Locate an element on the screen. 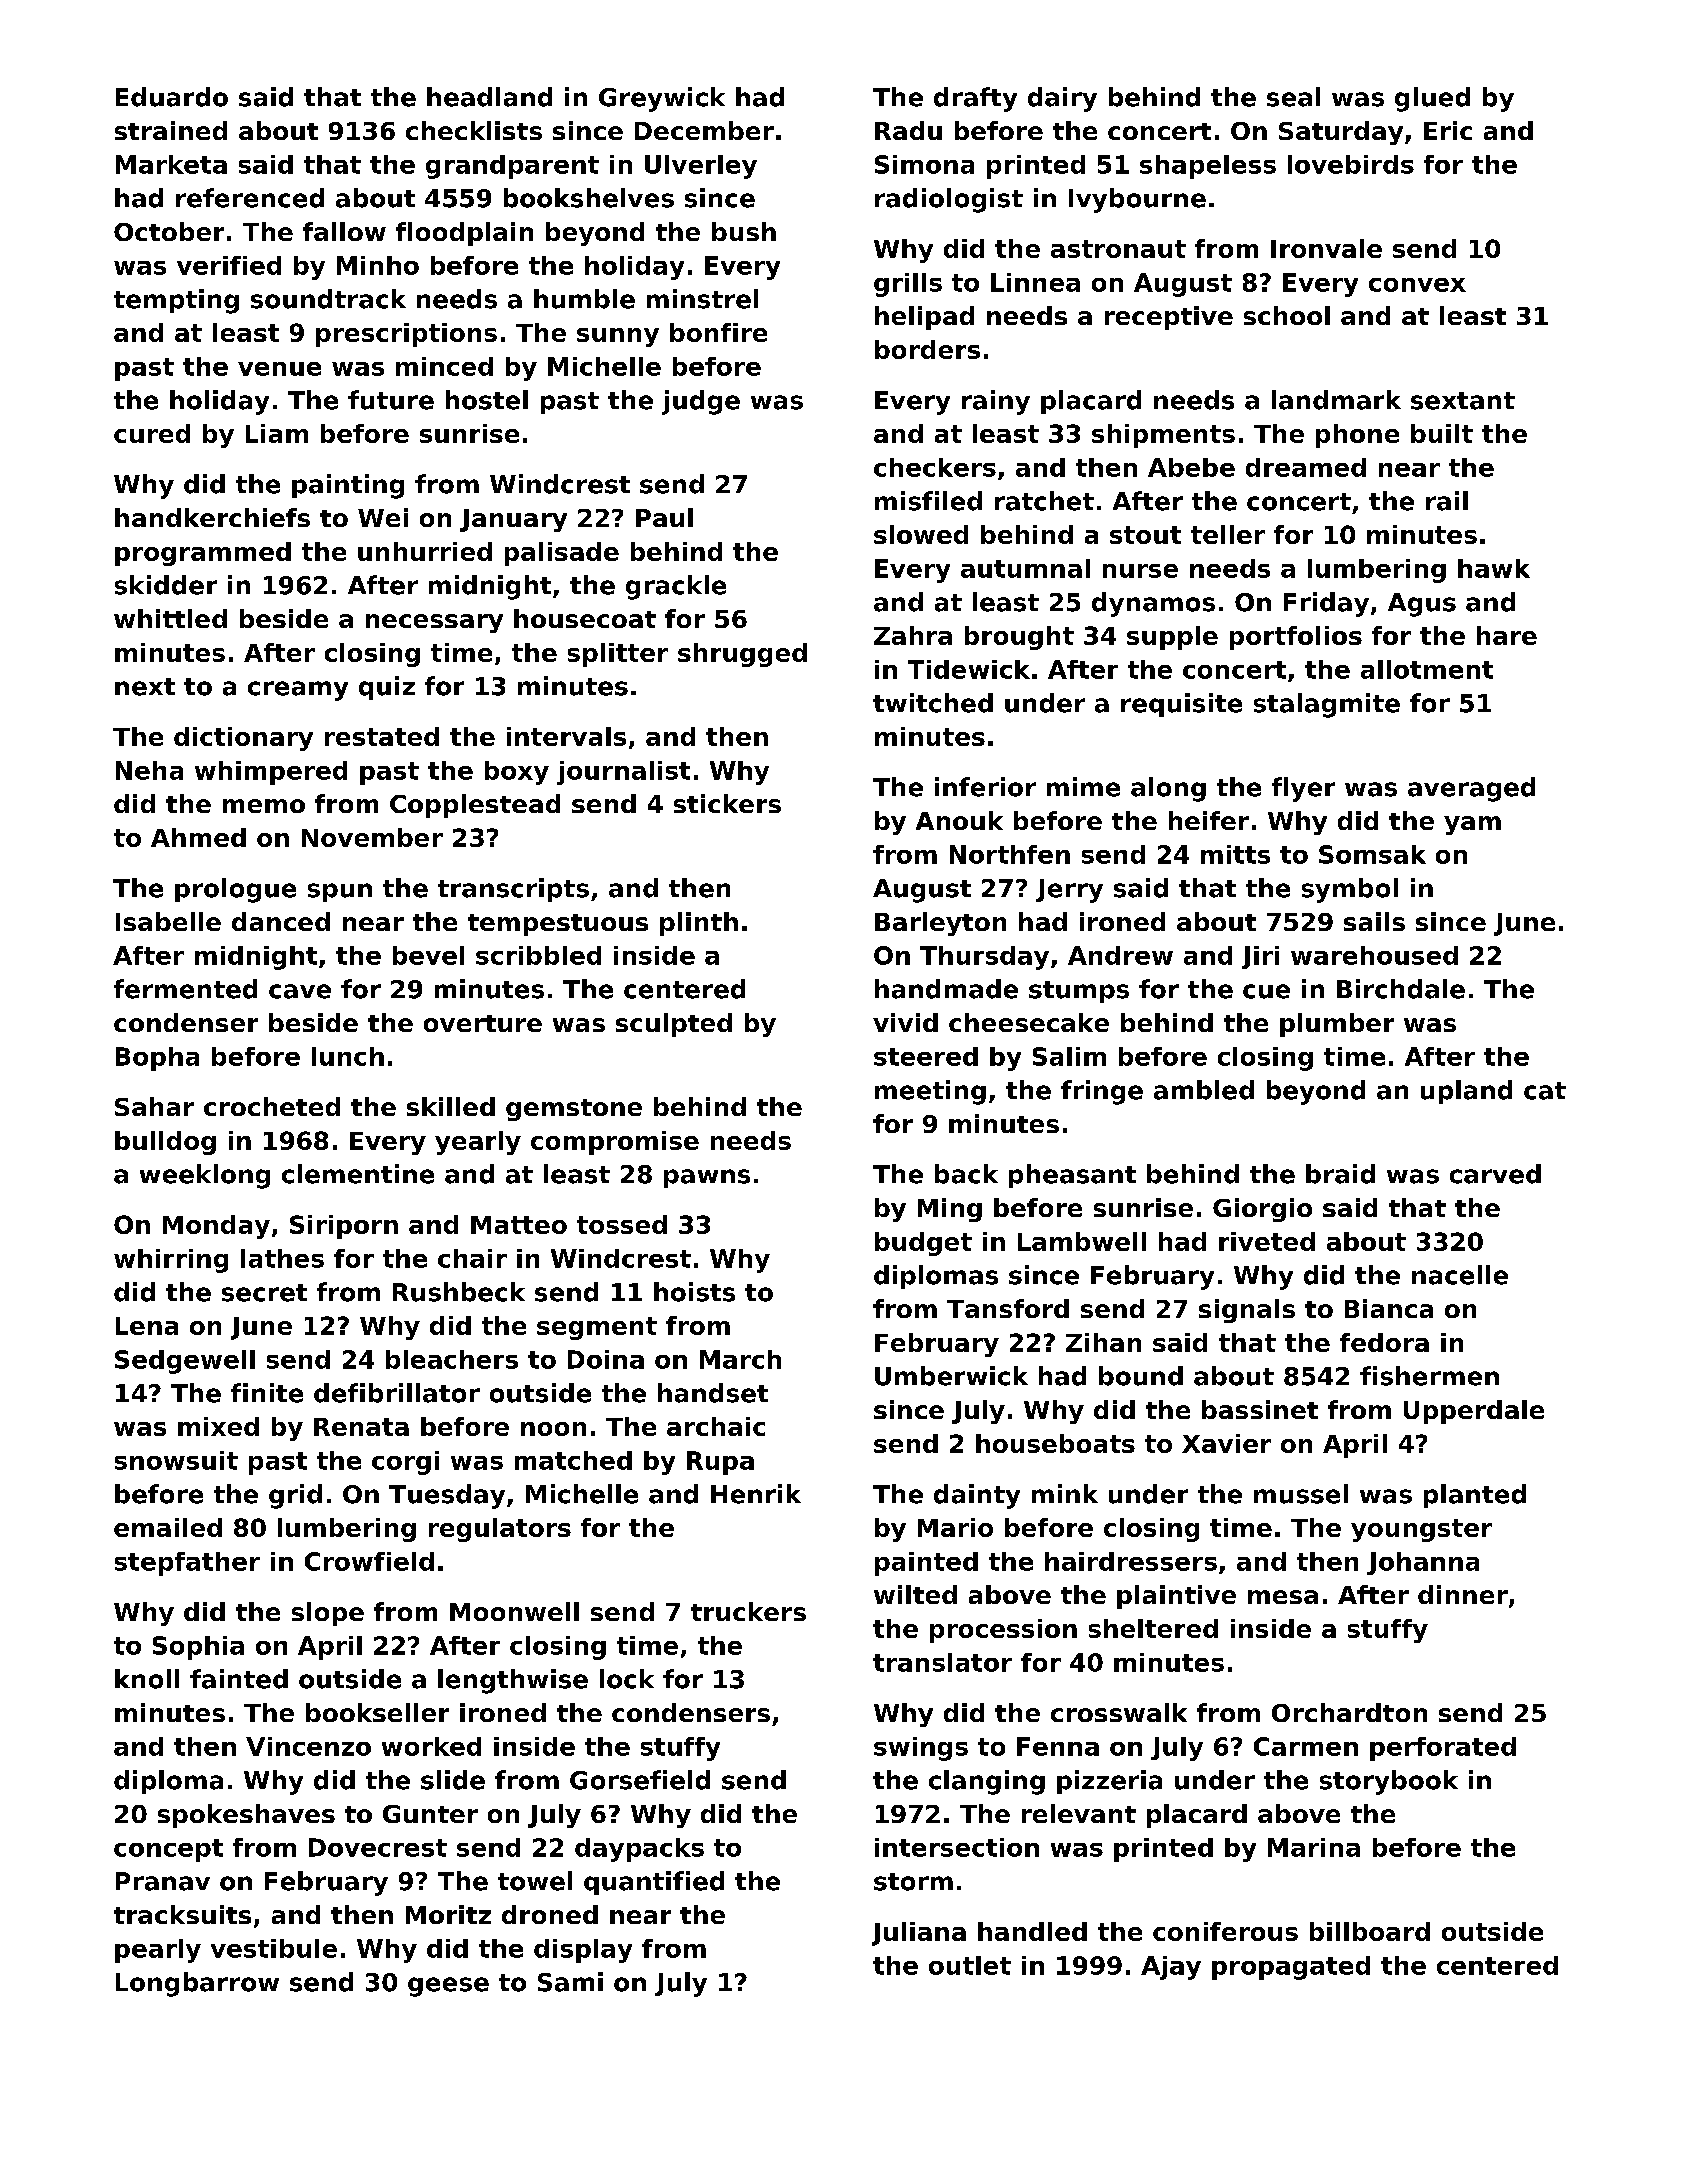 The image size is (1683, 2178). Greywick is located at coordinates (662, 99).
